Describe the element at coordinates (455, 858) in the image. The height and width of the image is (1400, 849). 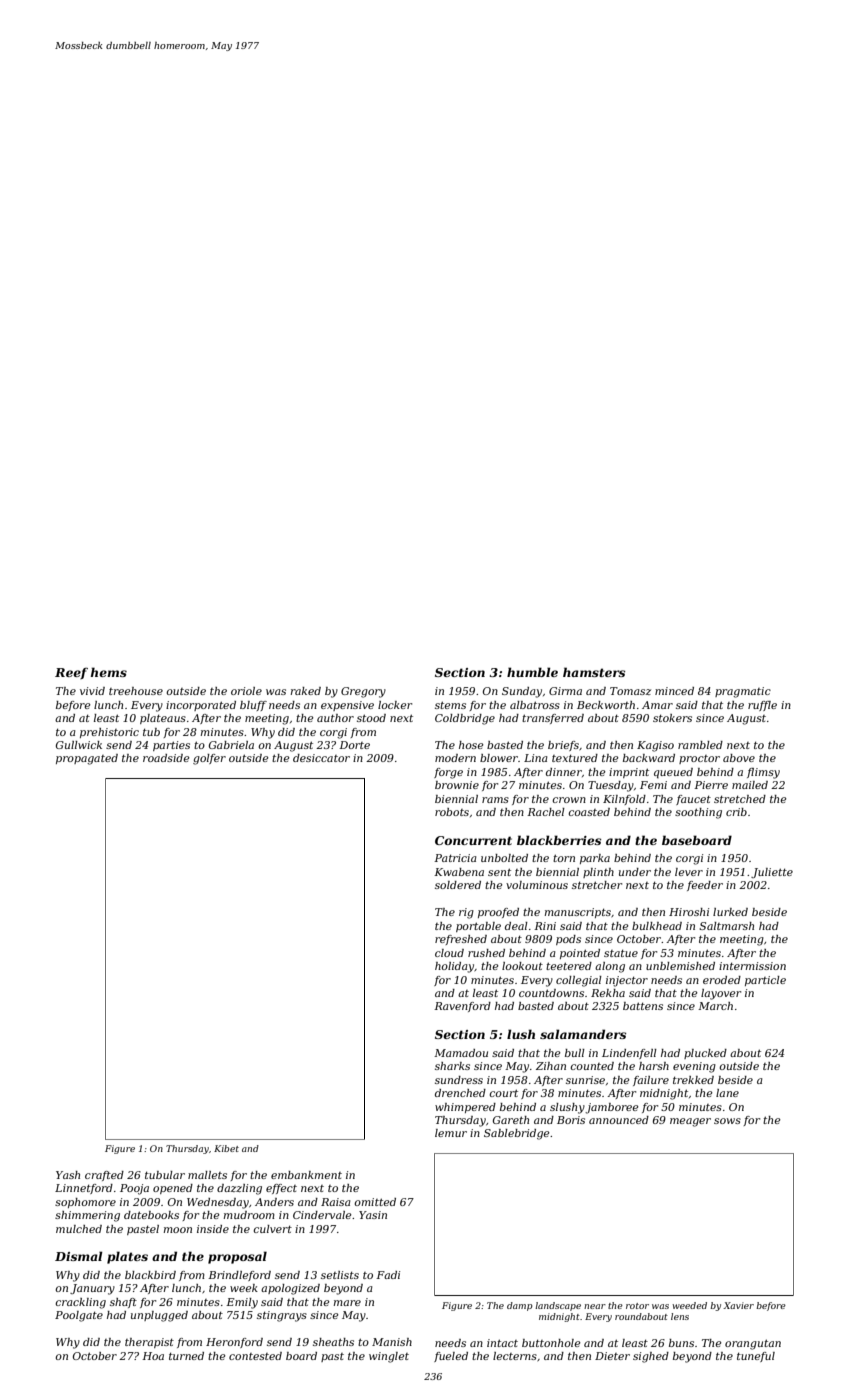
I see `Patricia` at that location.
